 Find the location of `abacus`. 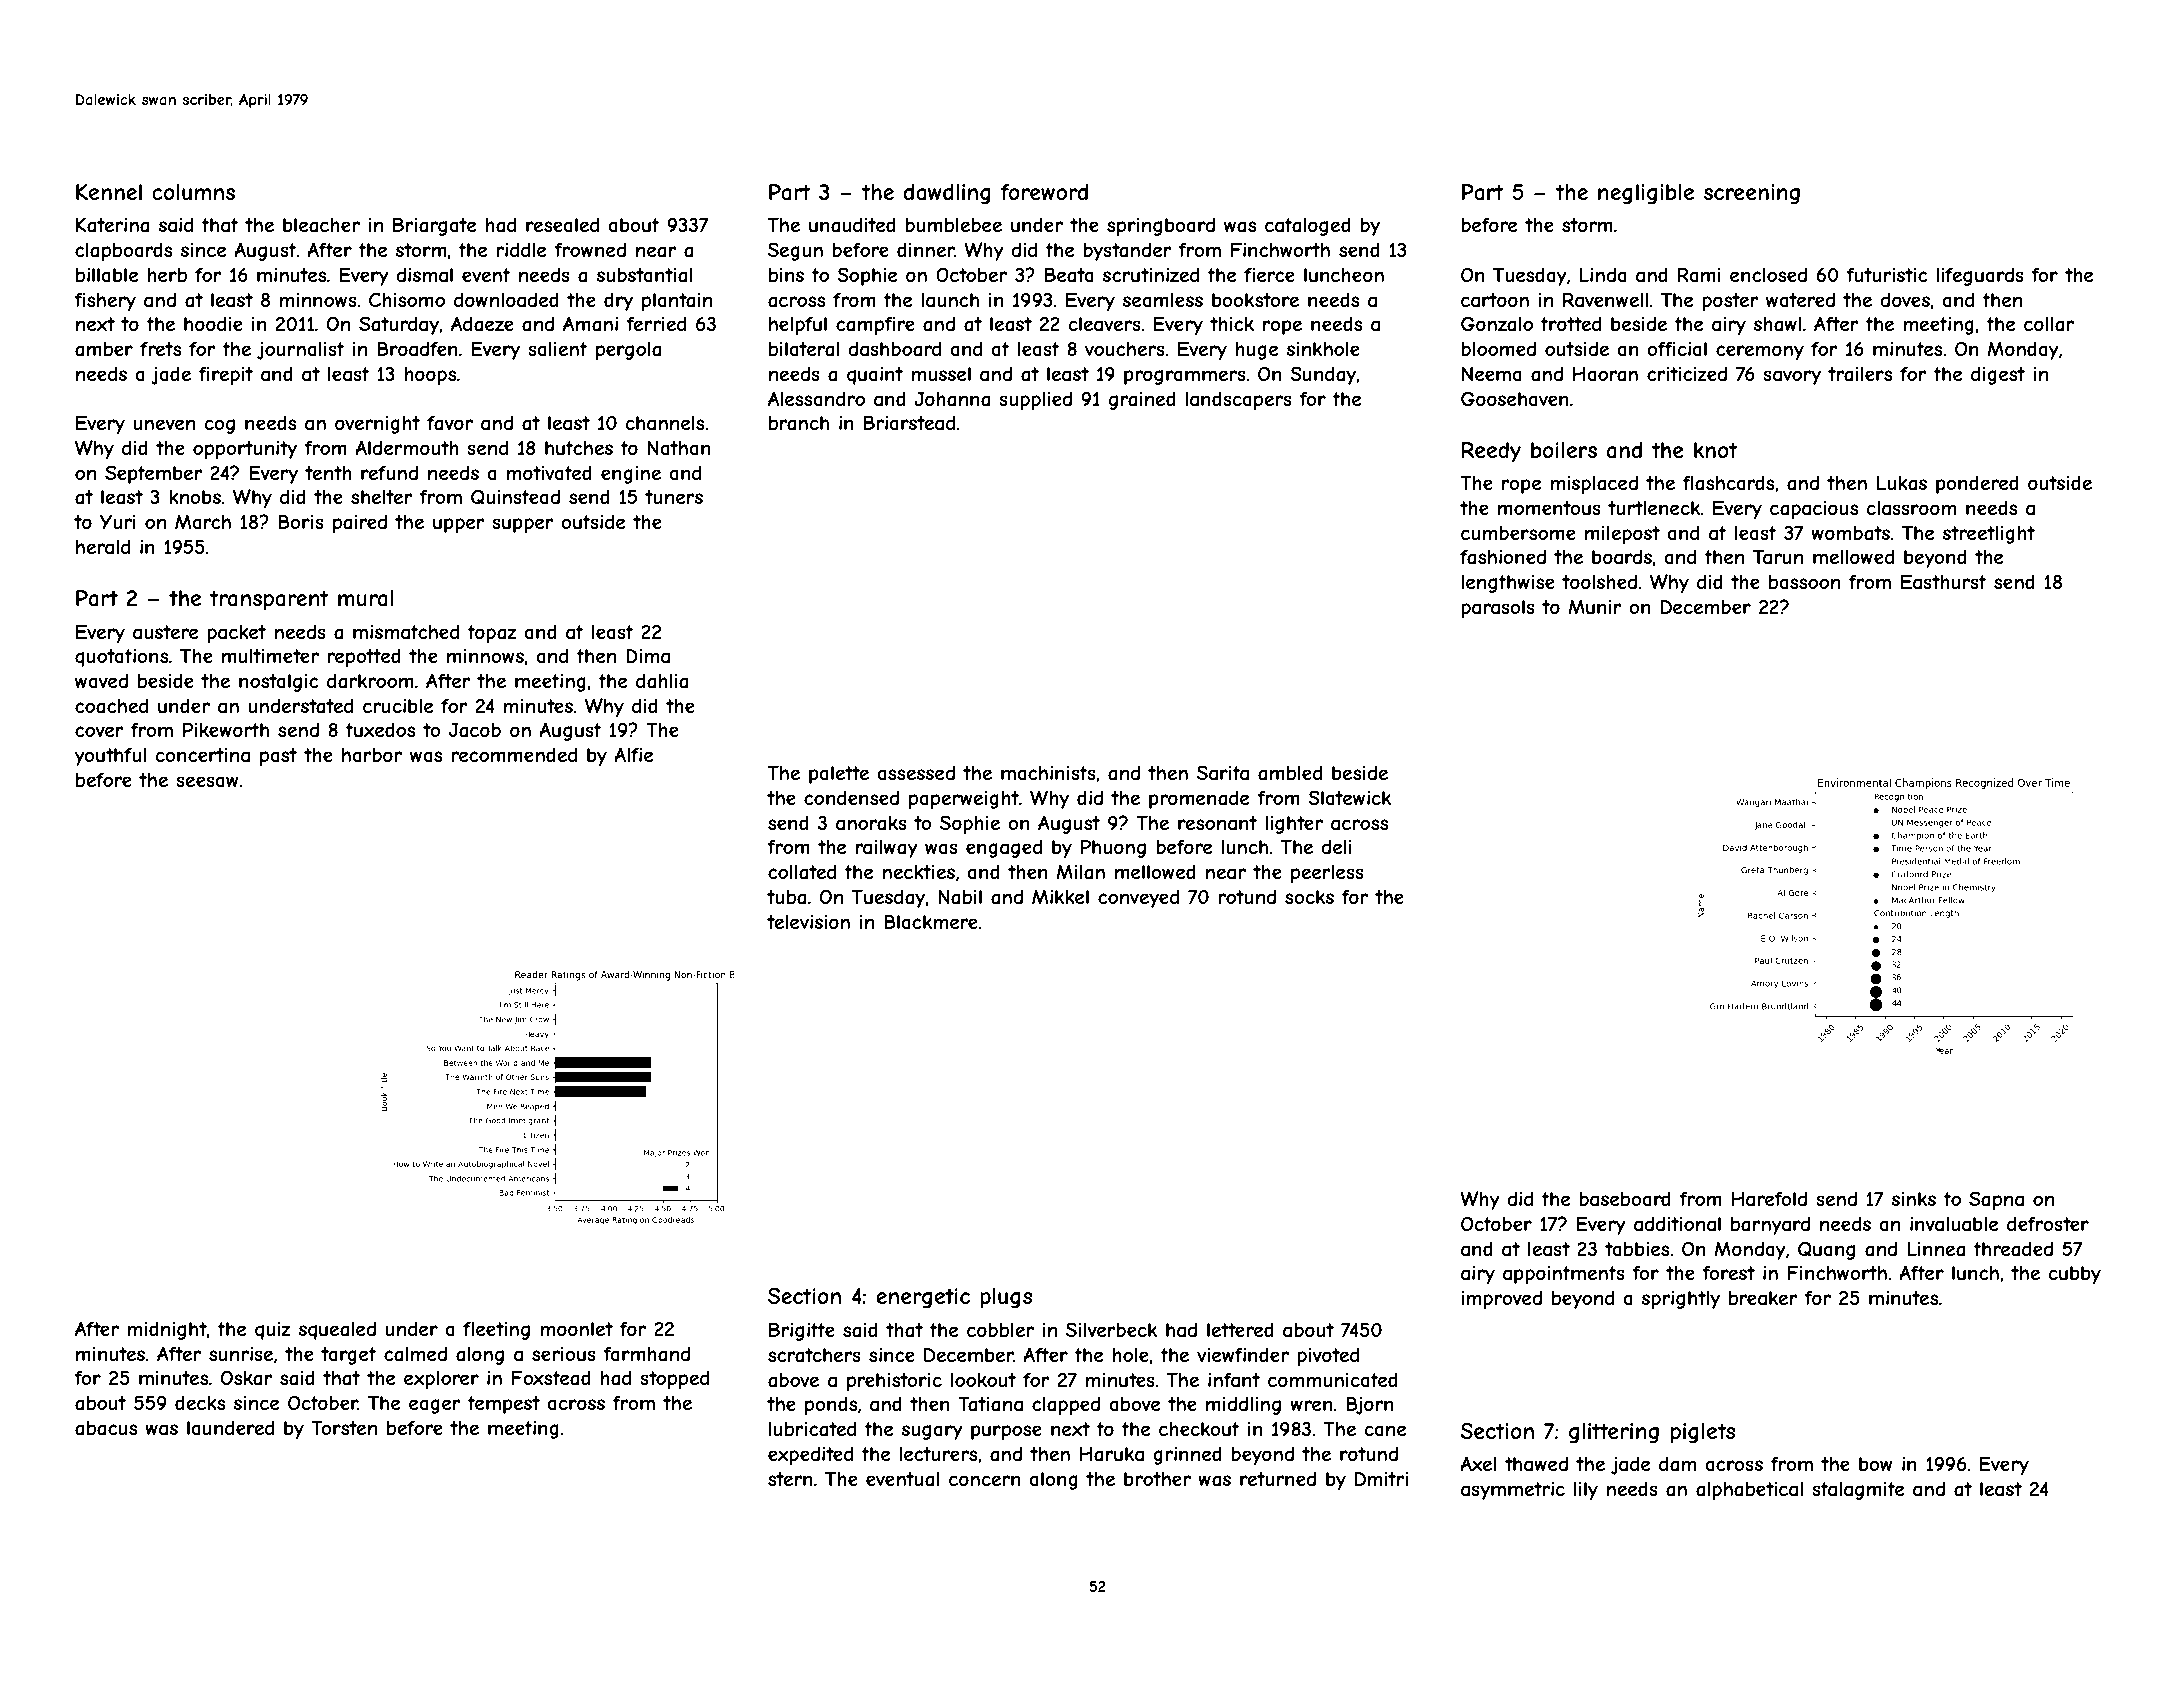

abacus is located at coordinates (106, 1428).
